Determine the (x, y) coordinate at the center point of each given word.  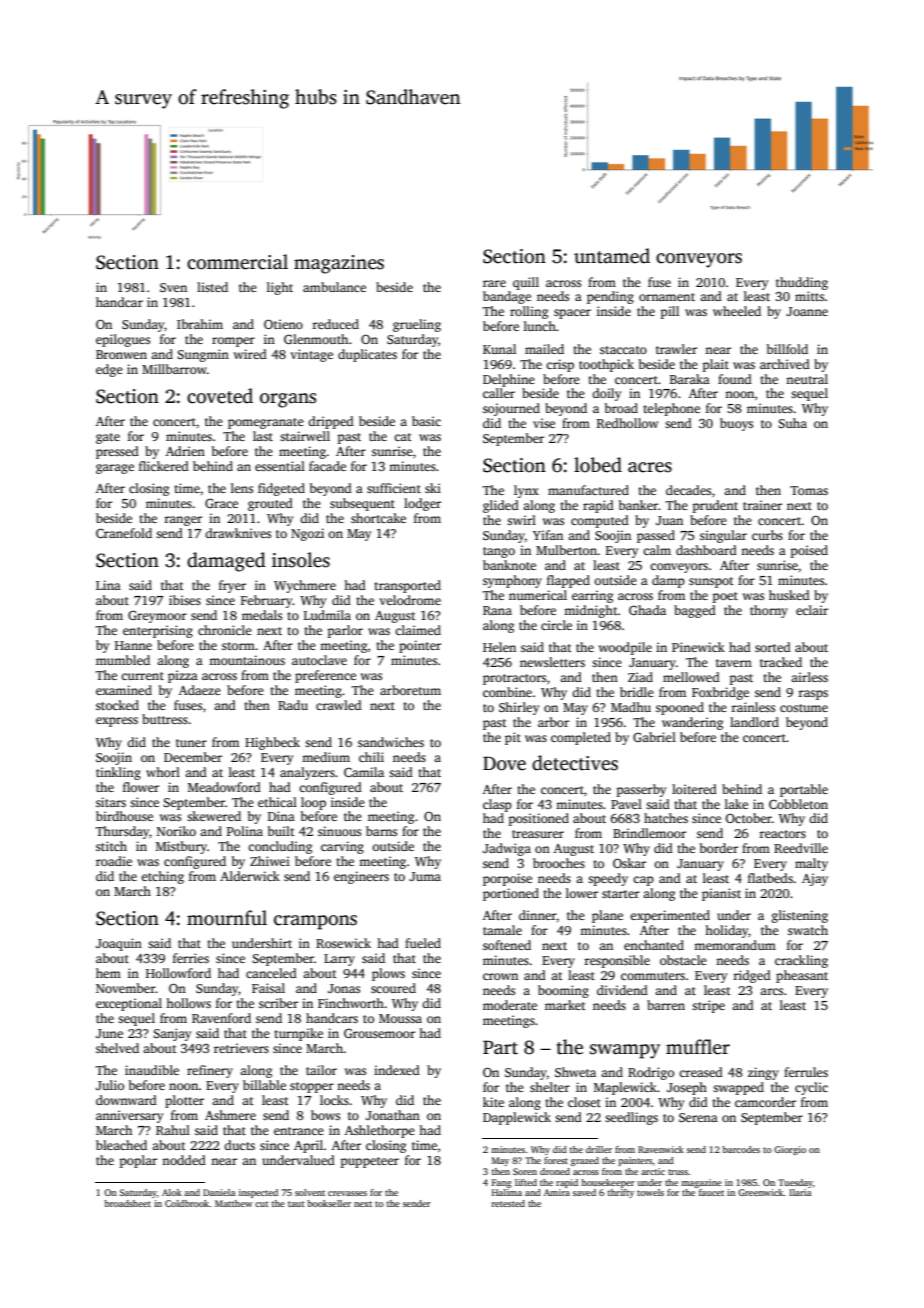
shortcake (378, 518)
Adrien (185, 451)
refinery (210, 1071)
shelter (550, 1087)
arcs (771, 991)
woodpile (625, 648)
